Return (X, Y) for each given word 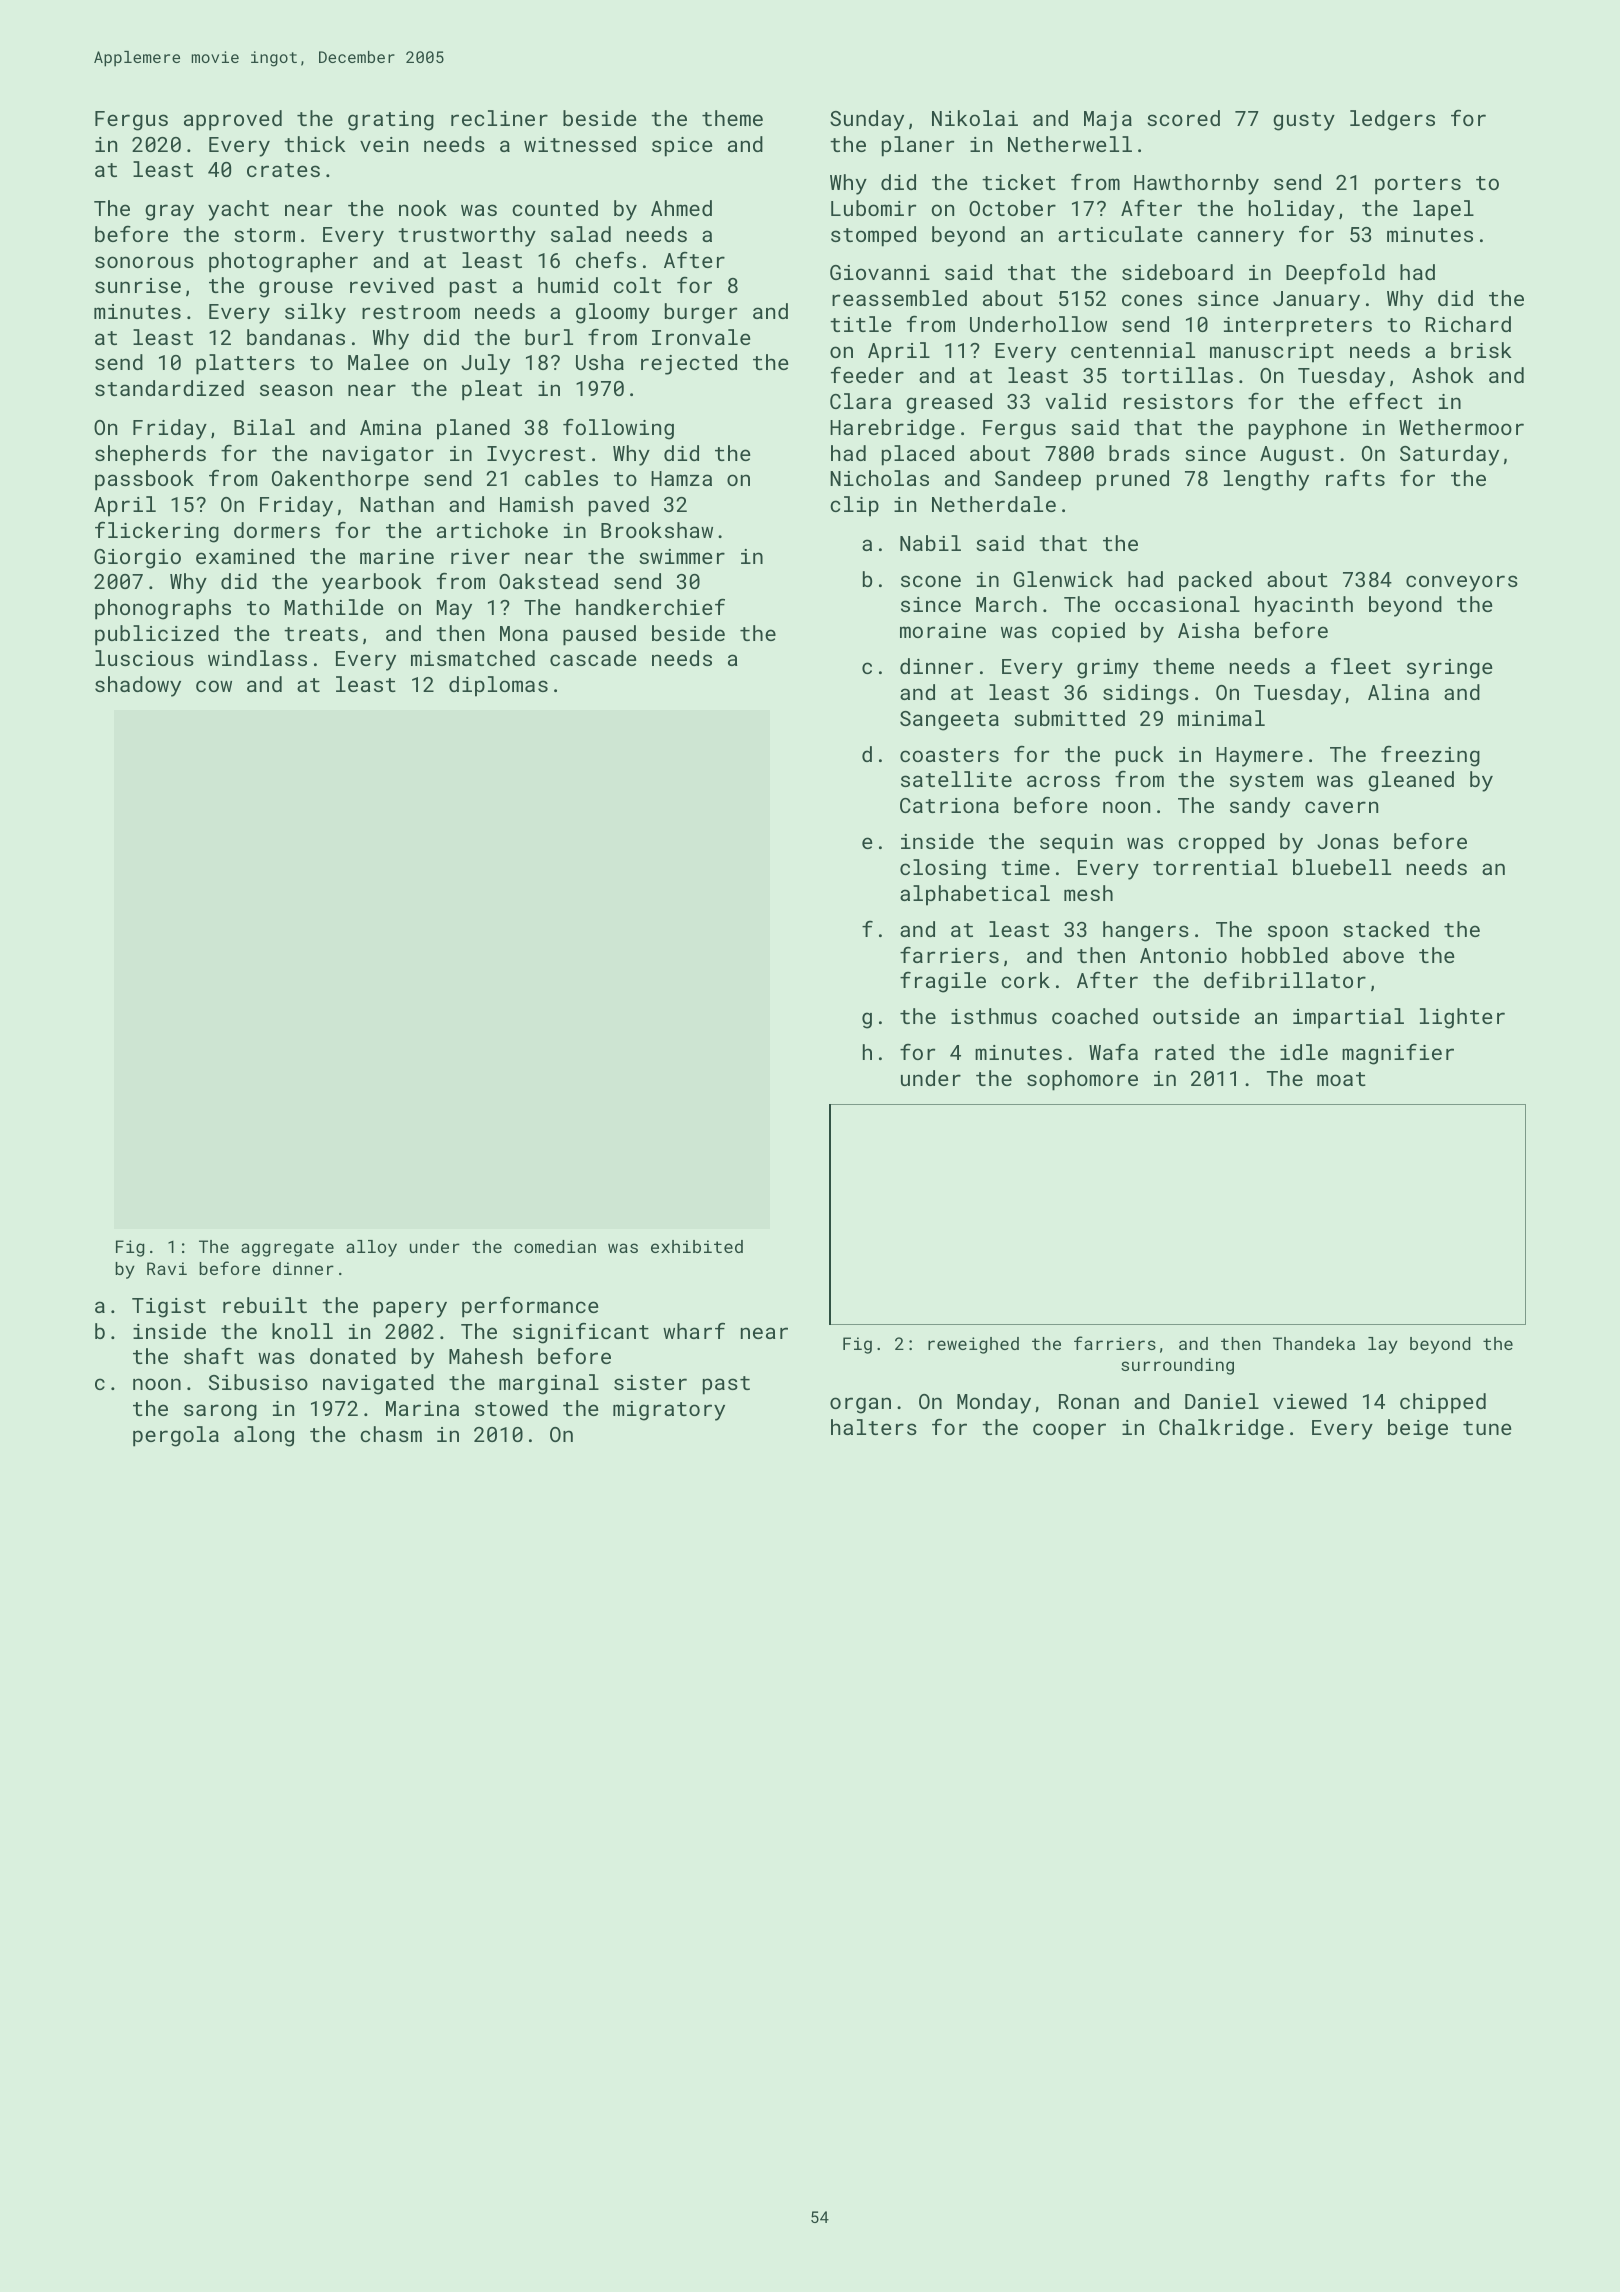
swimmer (682, 556)
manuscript (1272, 353)
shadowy (138, 686)
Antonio (1183, 955)
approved (233, 120)
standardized (169, 388)
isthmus (994, 1016)
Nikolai (975, 118)
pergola (176, 1436)
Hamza (681, 478)
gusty (1304, 121)
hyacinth (1304, 606)
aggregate (287, 1249)
